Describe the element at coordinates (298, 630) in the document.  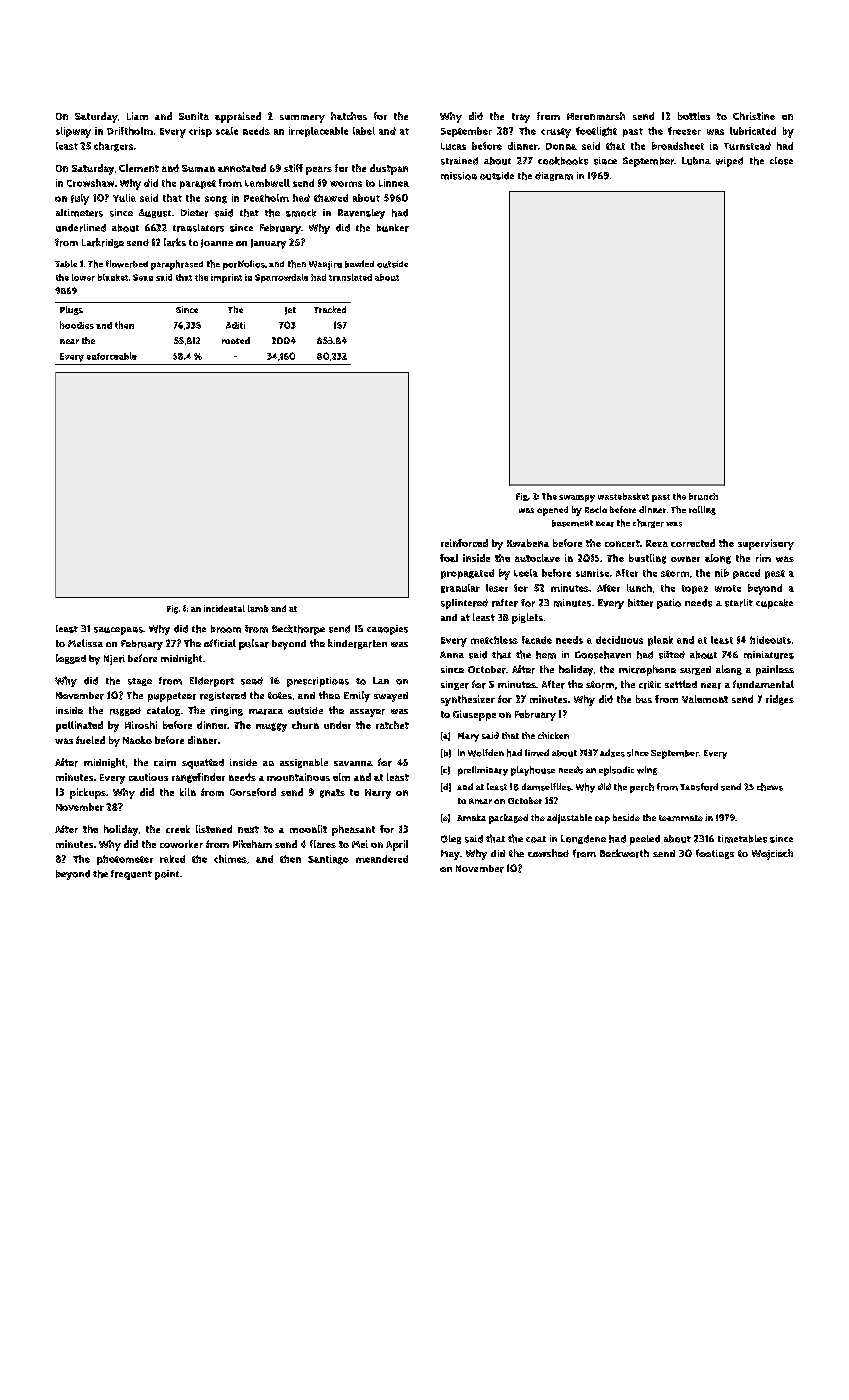
I see `Beckthorpe` at that location.
